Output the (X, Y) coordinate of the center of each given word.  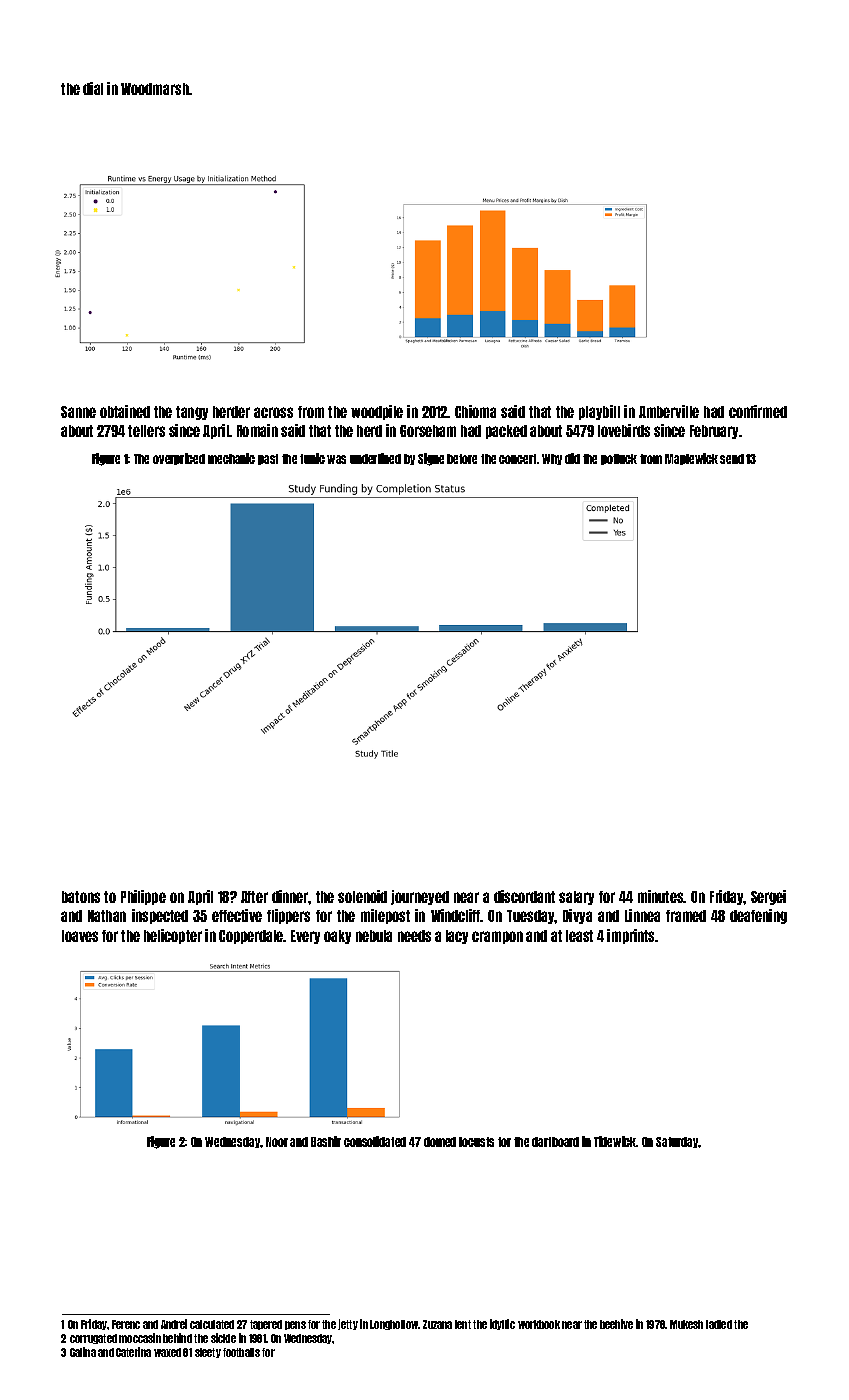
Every (305, 937)
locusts (476, 1142)
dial (93, 88)
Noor (277, 1142)
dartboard (555, 1142)
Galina (83, 1352)
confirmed (758, 411)
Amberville (669, 411)
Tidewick (615, 1141)
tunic (312, 458)
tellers (146, 431)
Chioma (475, 411)
